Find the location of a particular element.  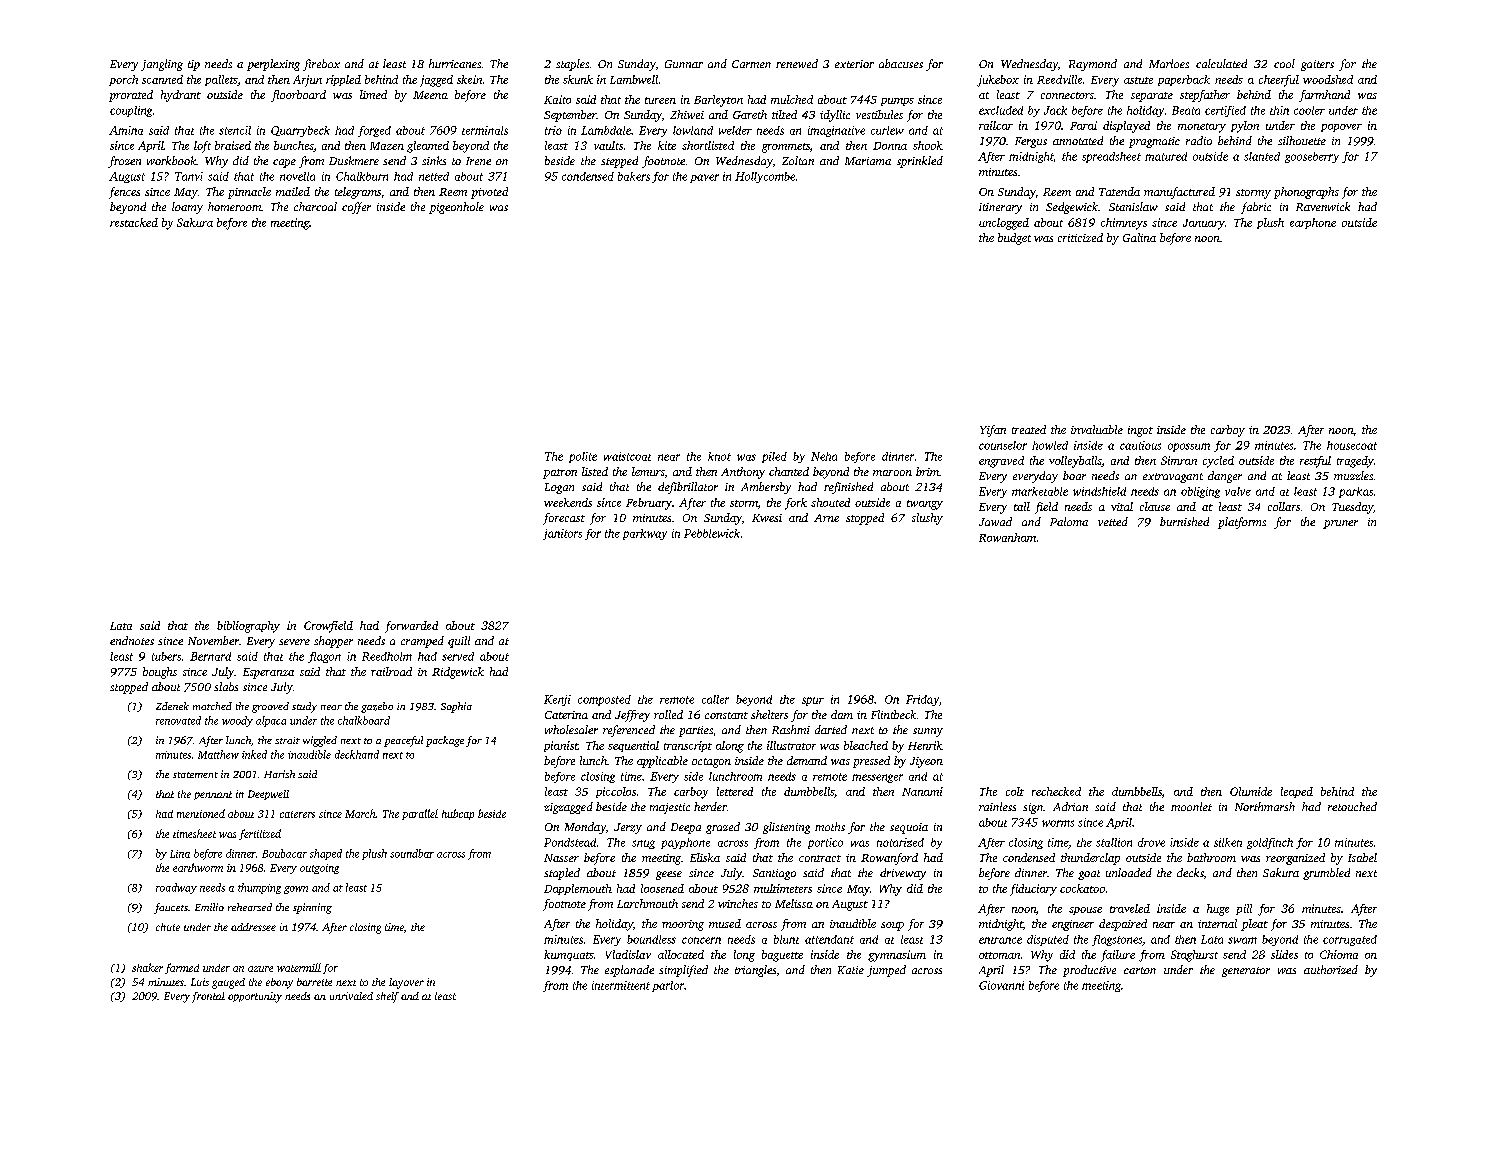

Quarrybeck is located at coordinates (300, 131).
